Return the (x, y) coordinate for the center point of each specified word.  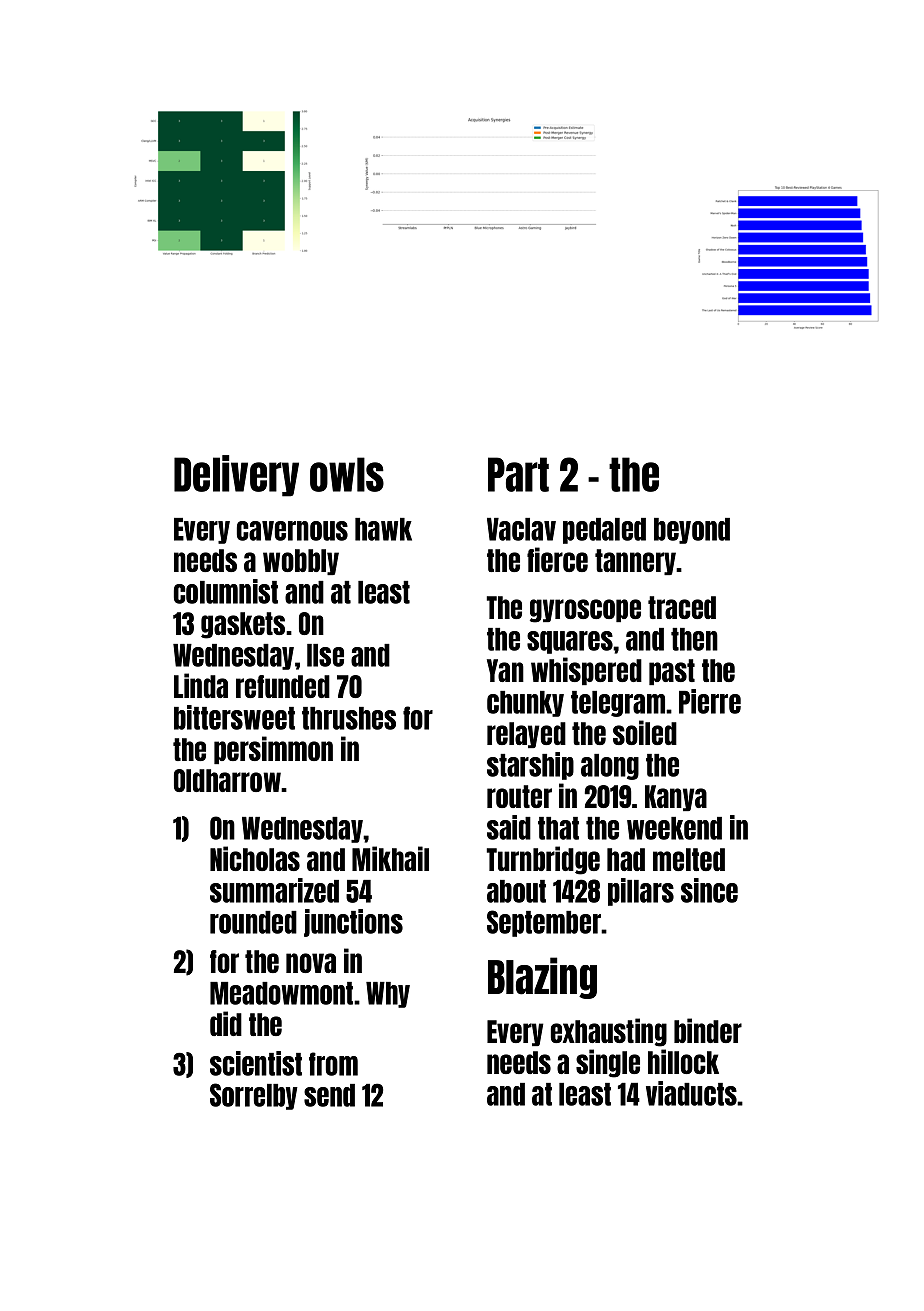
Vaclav (521, 529)
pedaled (604, 531)
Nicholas (255, 858)
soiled (645, 732)
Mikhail (390, 858)
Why (388, 995)
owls (347, 474)
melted (689, 859)
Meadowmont (281, 993)
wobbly (301, 562)
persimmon (273, 750)
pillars (641, 892)
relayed (526, 735)
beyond (692, 531)
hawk (383, 529)
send (329, 1095)
